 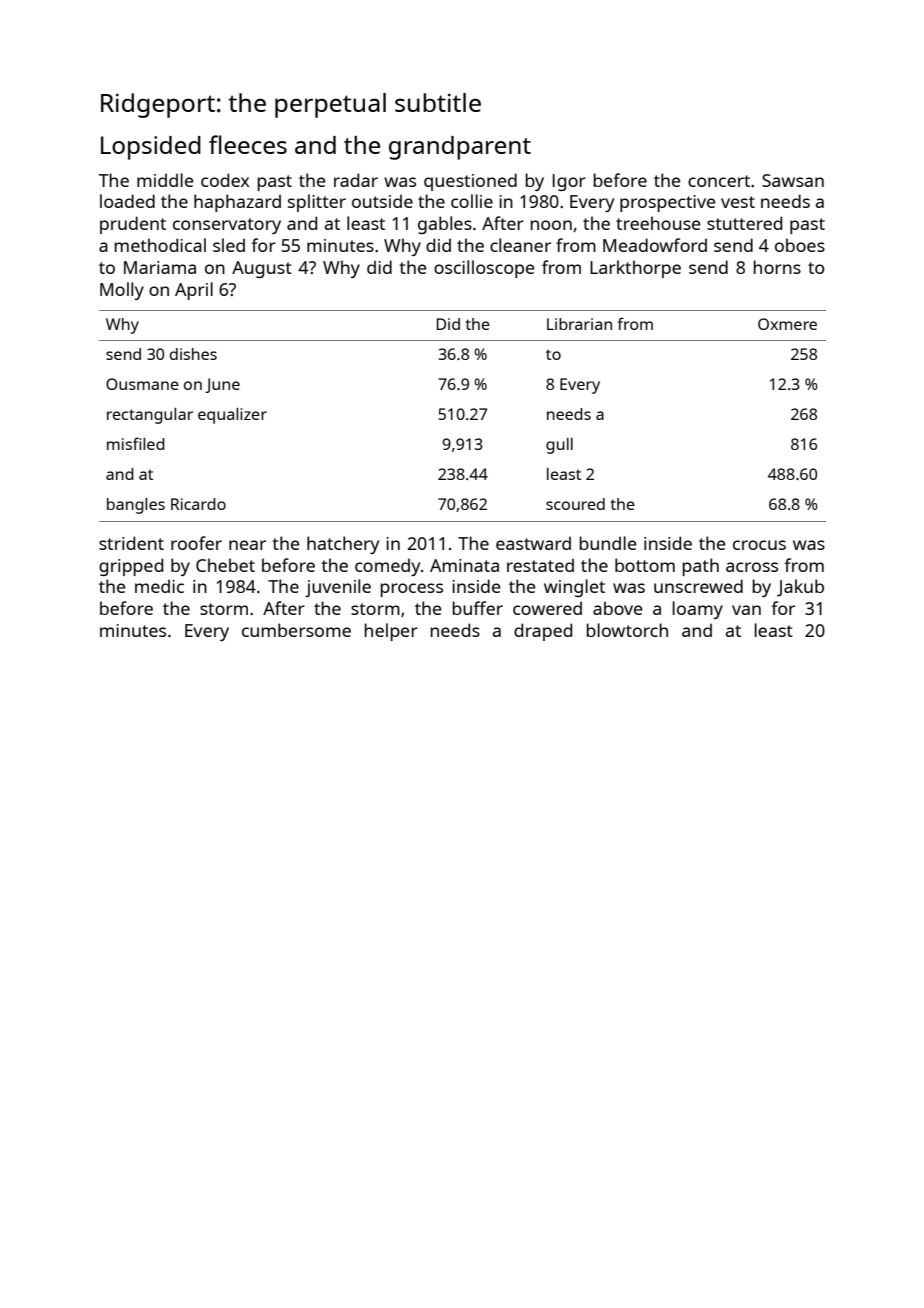 I want to click on medic, so click(x=159, y=586).
